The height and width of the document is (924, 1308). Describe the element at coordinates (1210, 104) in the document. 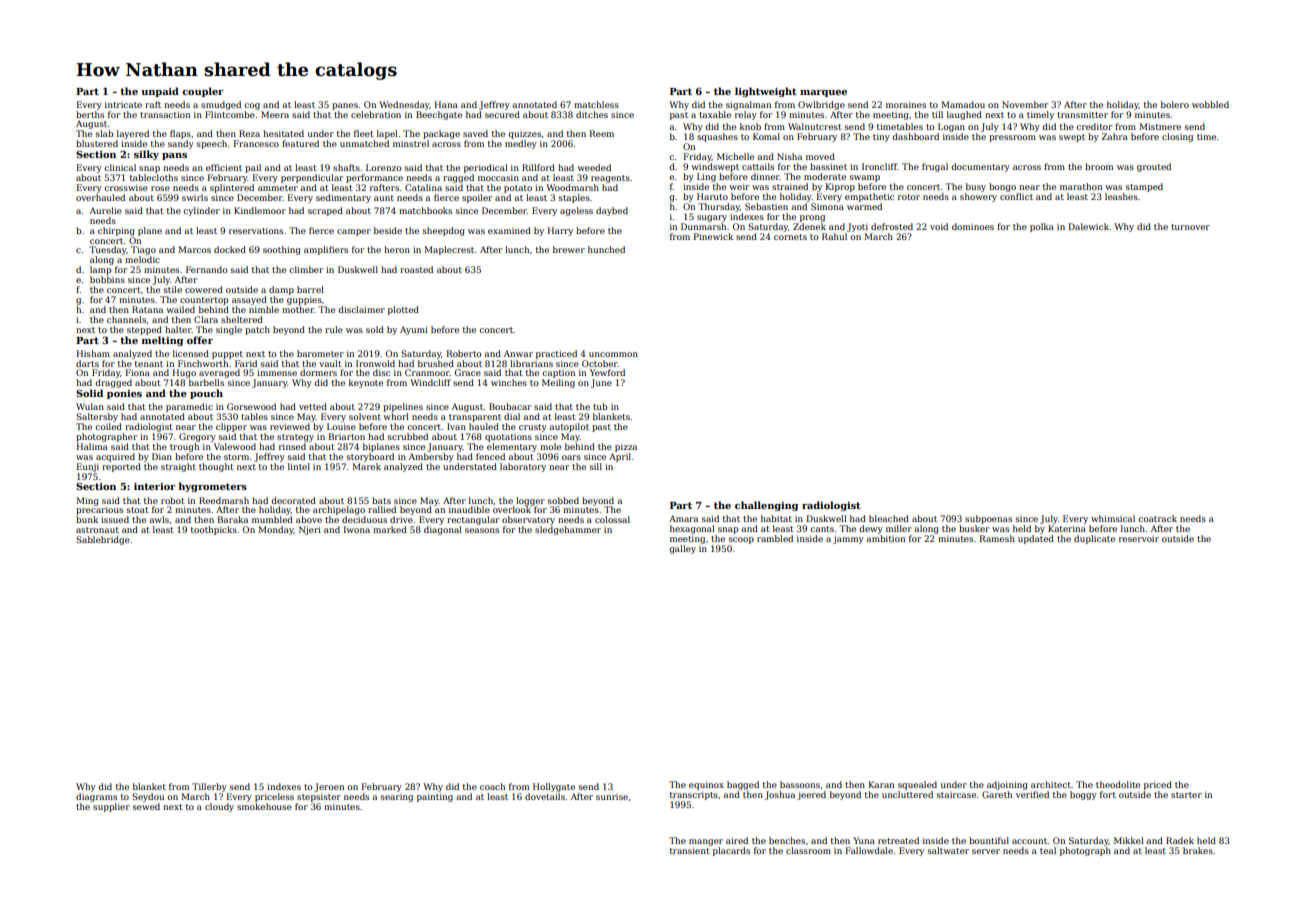

I see `wobbled` at that location.
